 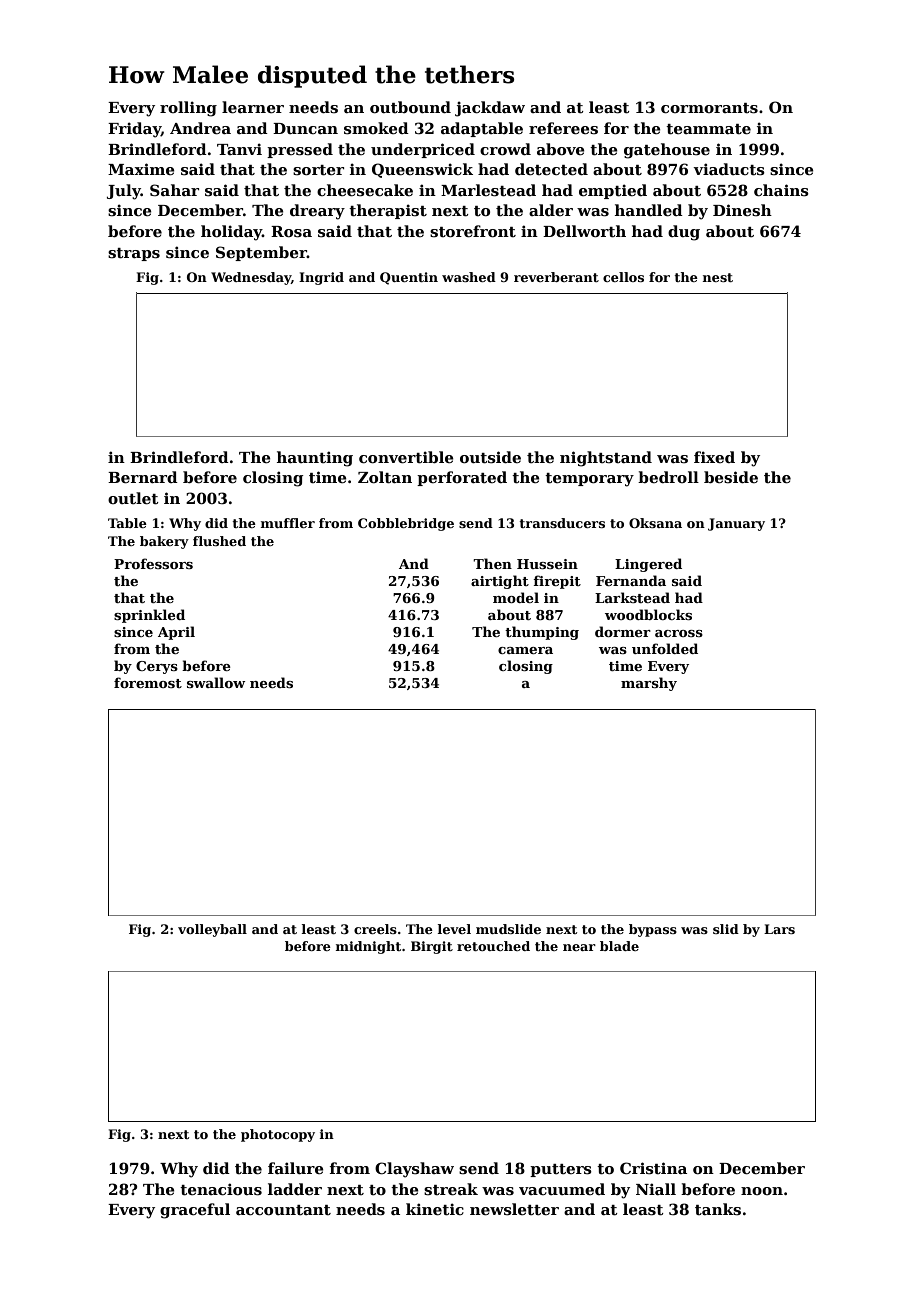 I want to click on April, so click(x=176, y=633).
